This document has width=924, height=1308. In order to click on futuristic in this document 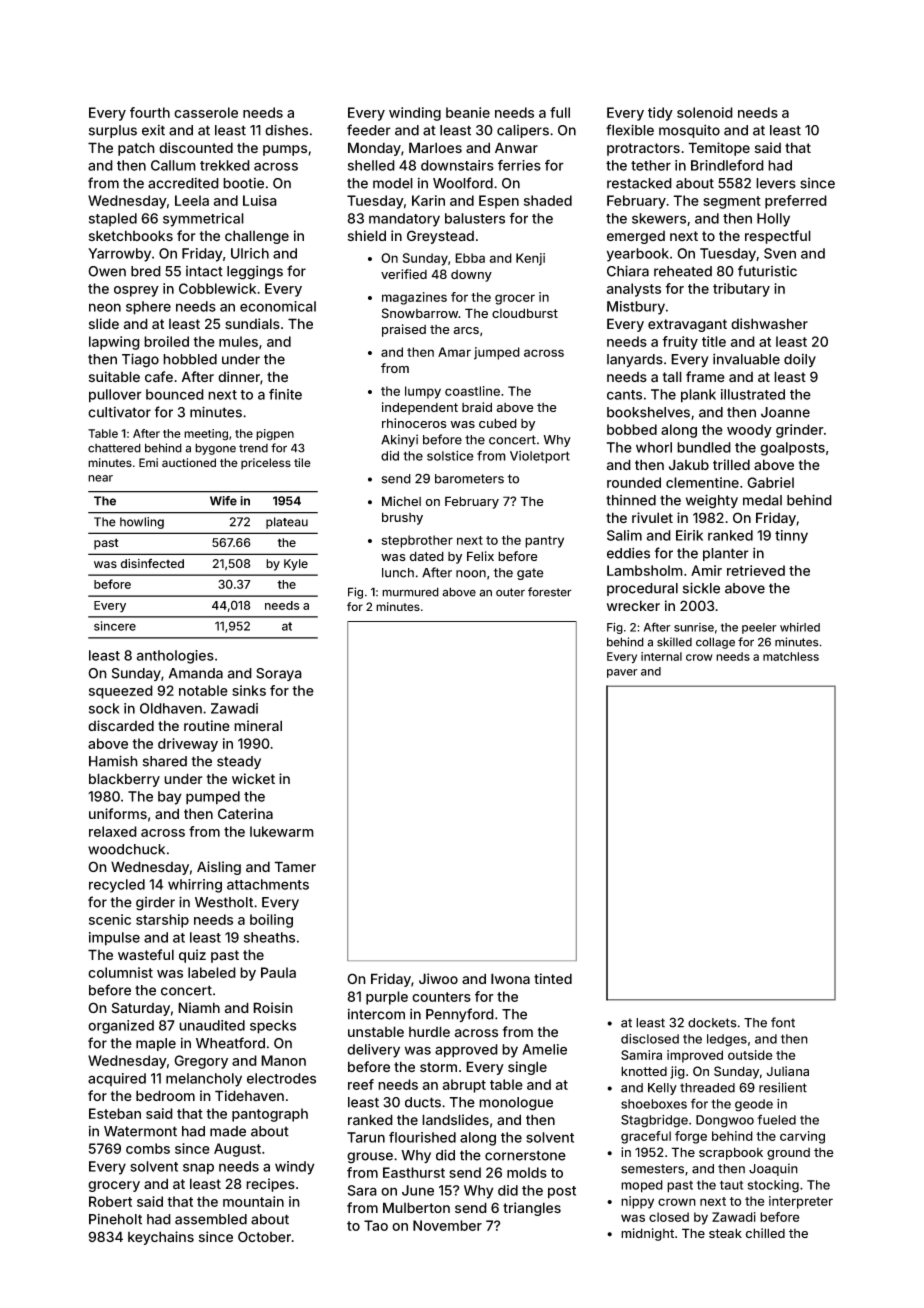, I will do `click(767, 271)`.
